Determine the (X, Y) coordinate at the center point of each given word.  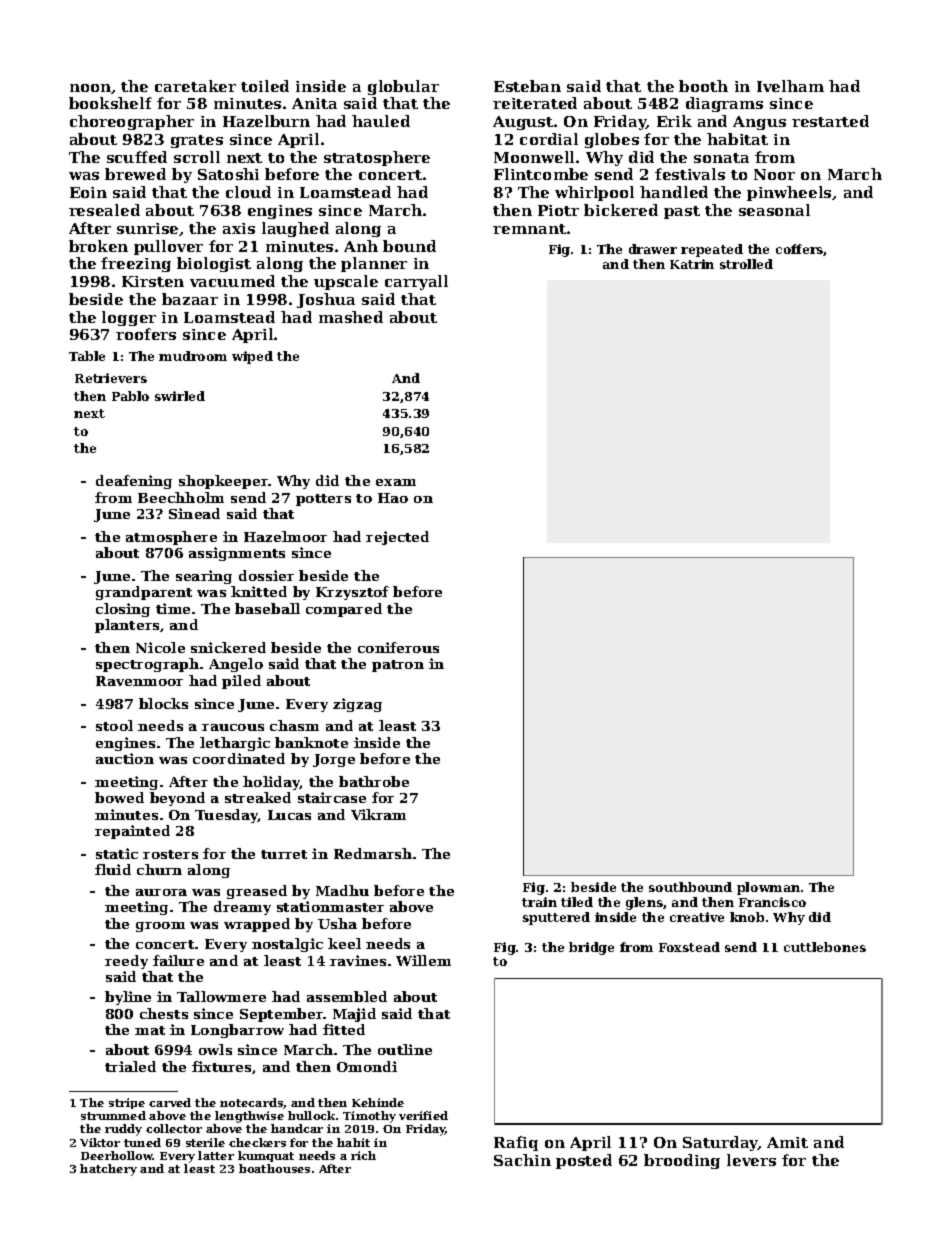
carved (170, 1102)
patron (398, 666)
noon (90, 88)
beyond (177, 799)
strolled (746, 264)
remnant (529, 229)
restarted (830, 121)
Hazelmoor (285, 536)
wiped (252, 357)
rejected (397, 538)
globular (403, 87)
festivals (690, 174)
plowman (768, 888)
